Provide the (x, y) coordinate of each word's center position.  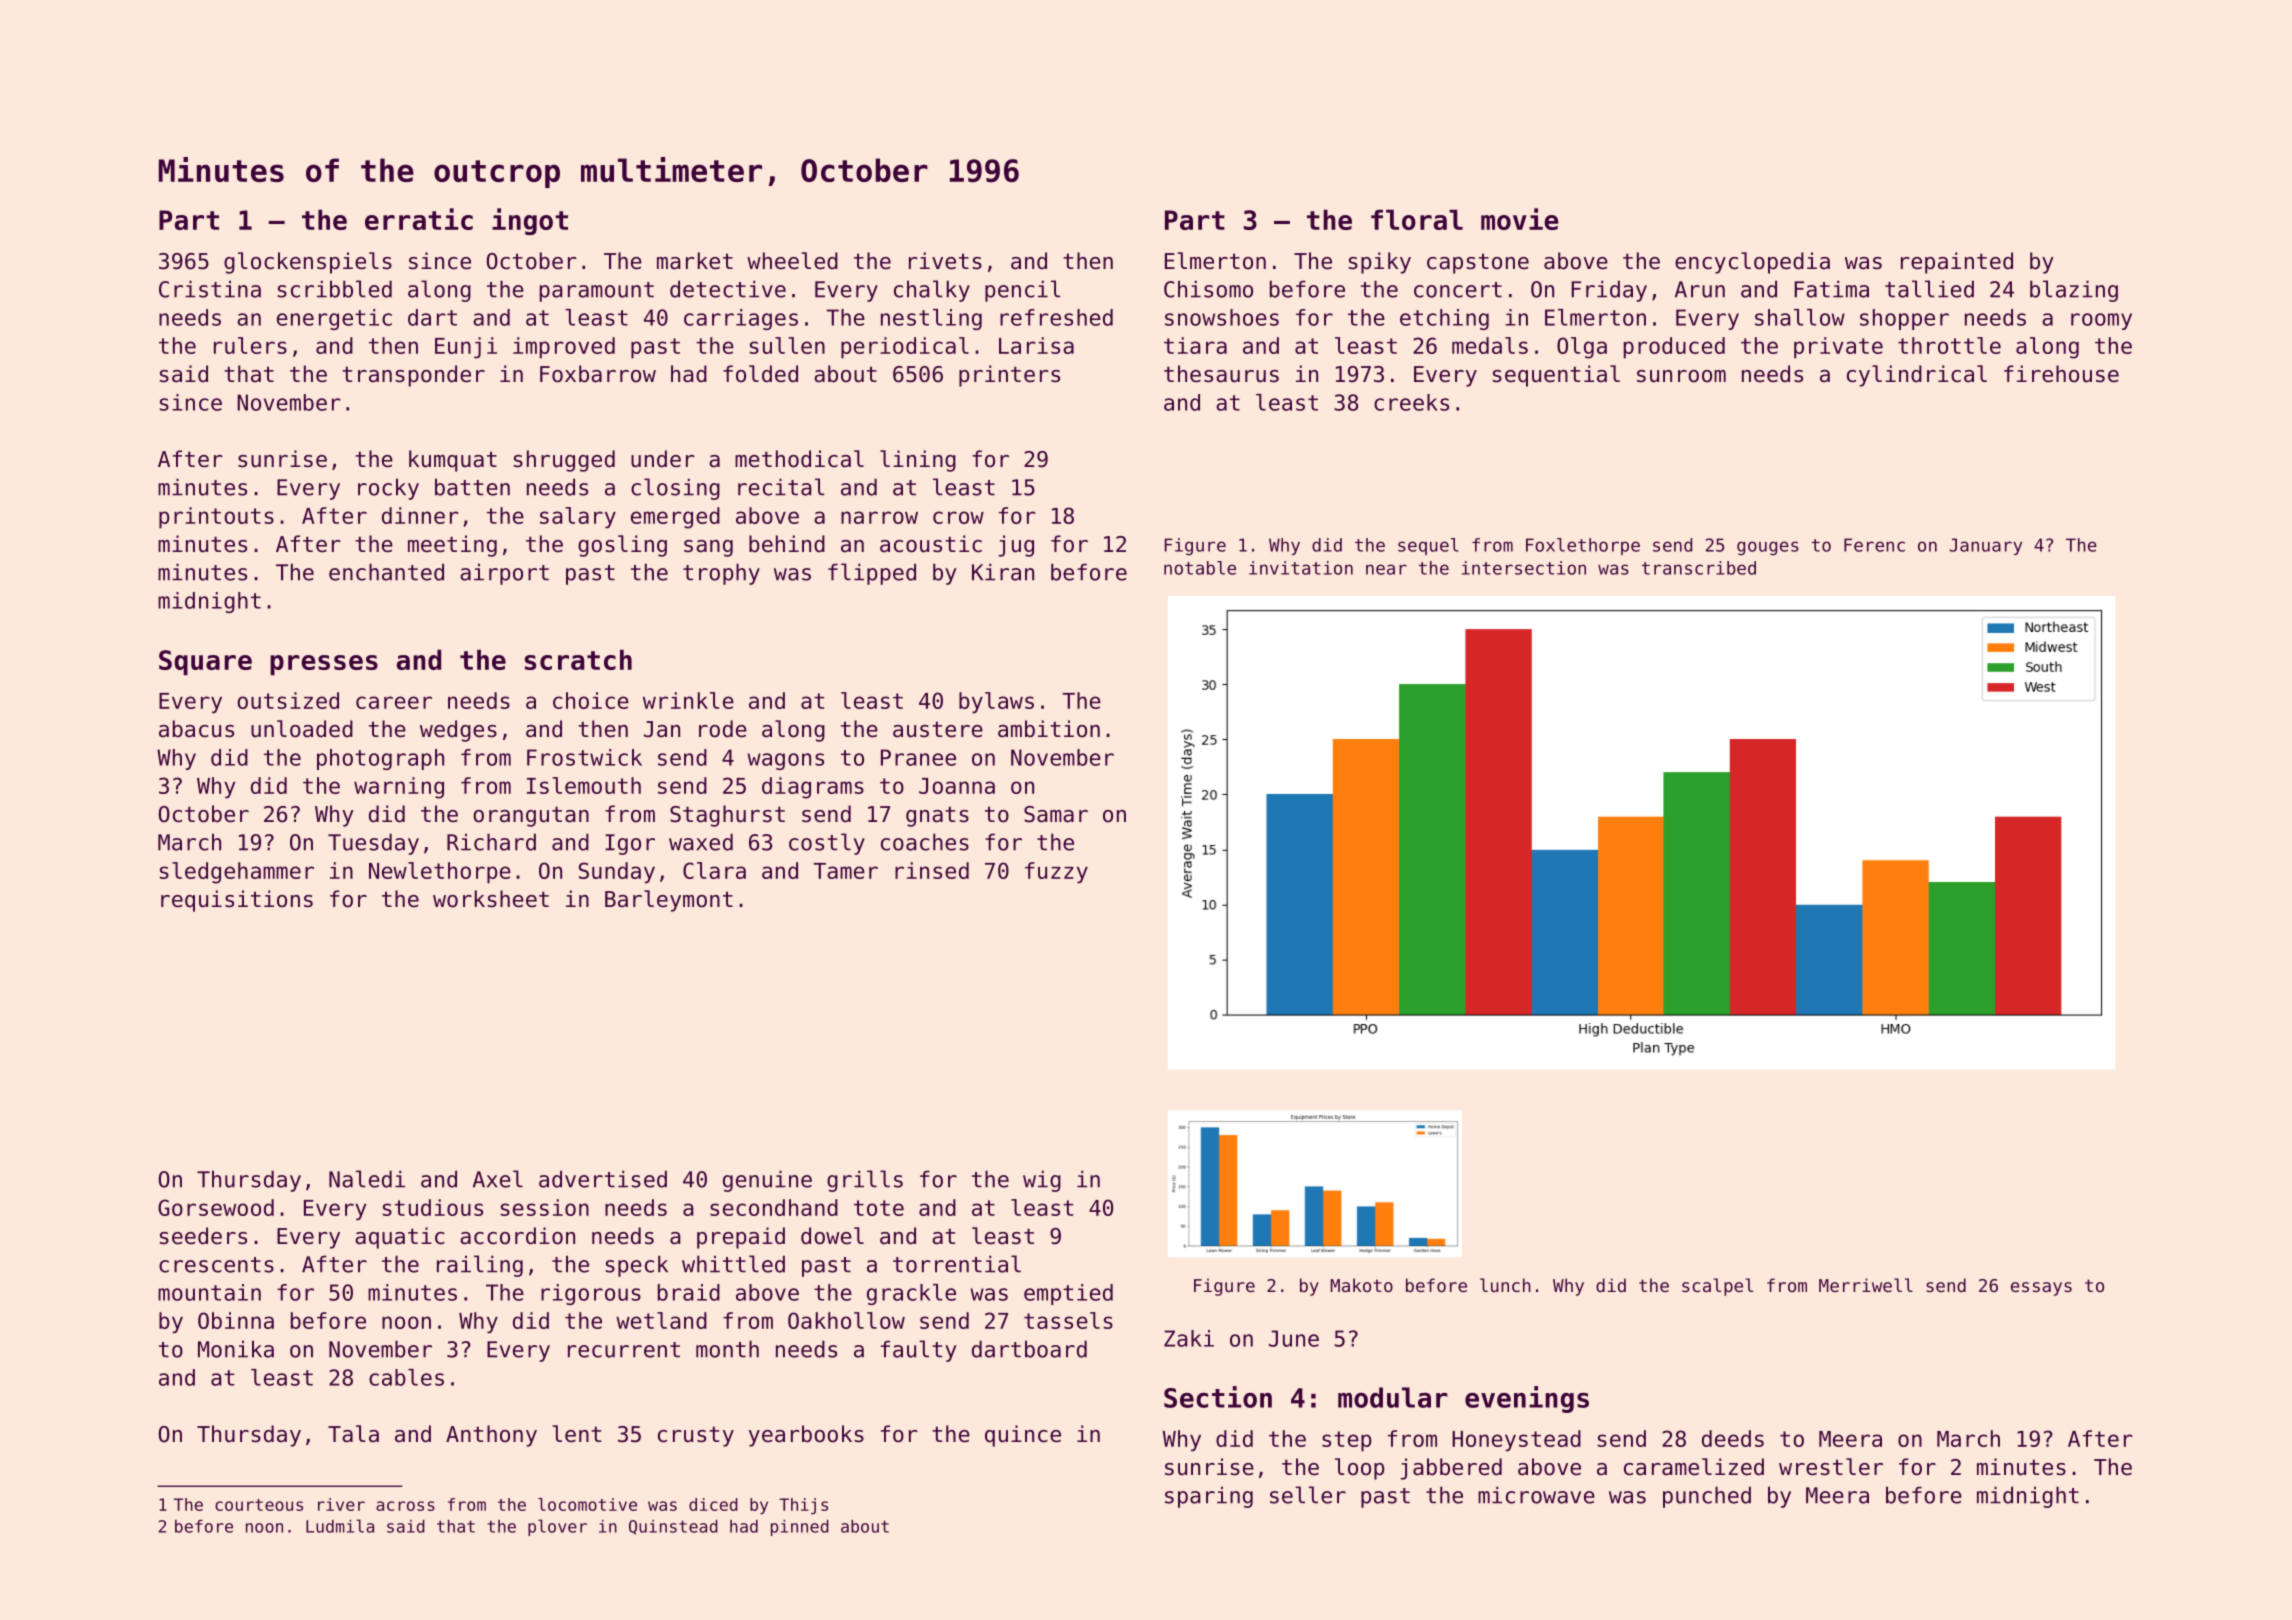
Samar (1056, 814)
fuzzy (1056, 873)
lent (576, 1434)
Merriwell (1866, 1285)
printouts (216, 518)
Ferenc (1874, 545)
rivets (945, 261)
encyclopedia (1752, 263)
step (1347, 1441)
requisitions (237, 901)
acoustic (931, 544)
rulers (250, 345)
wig (1042, 1181)
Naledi (367, 1179)
